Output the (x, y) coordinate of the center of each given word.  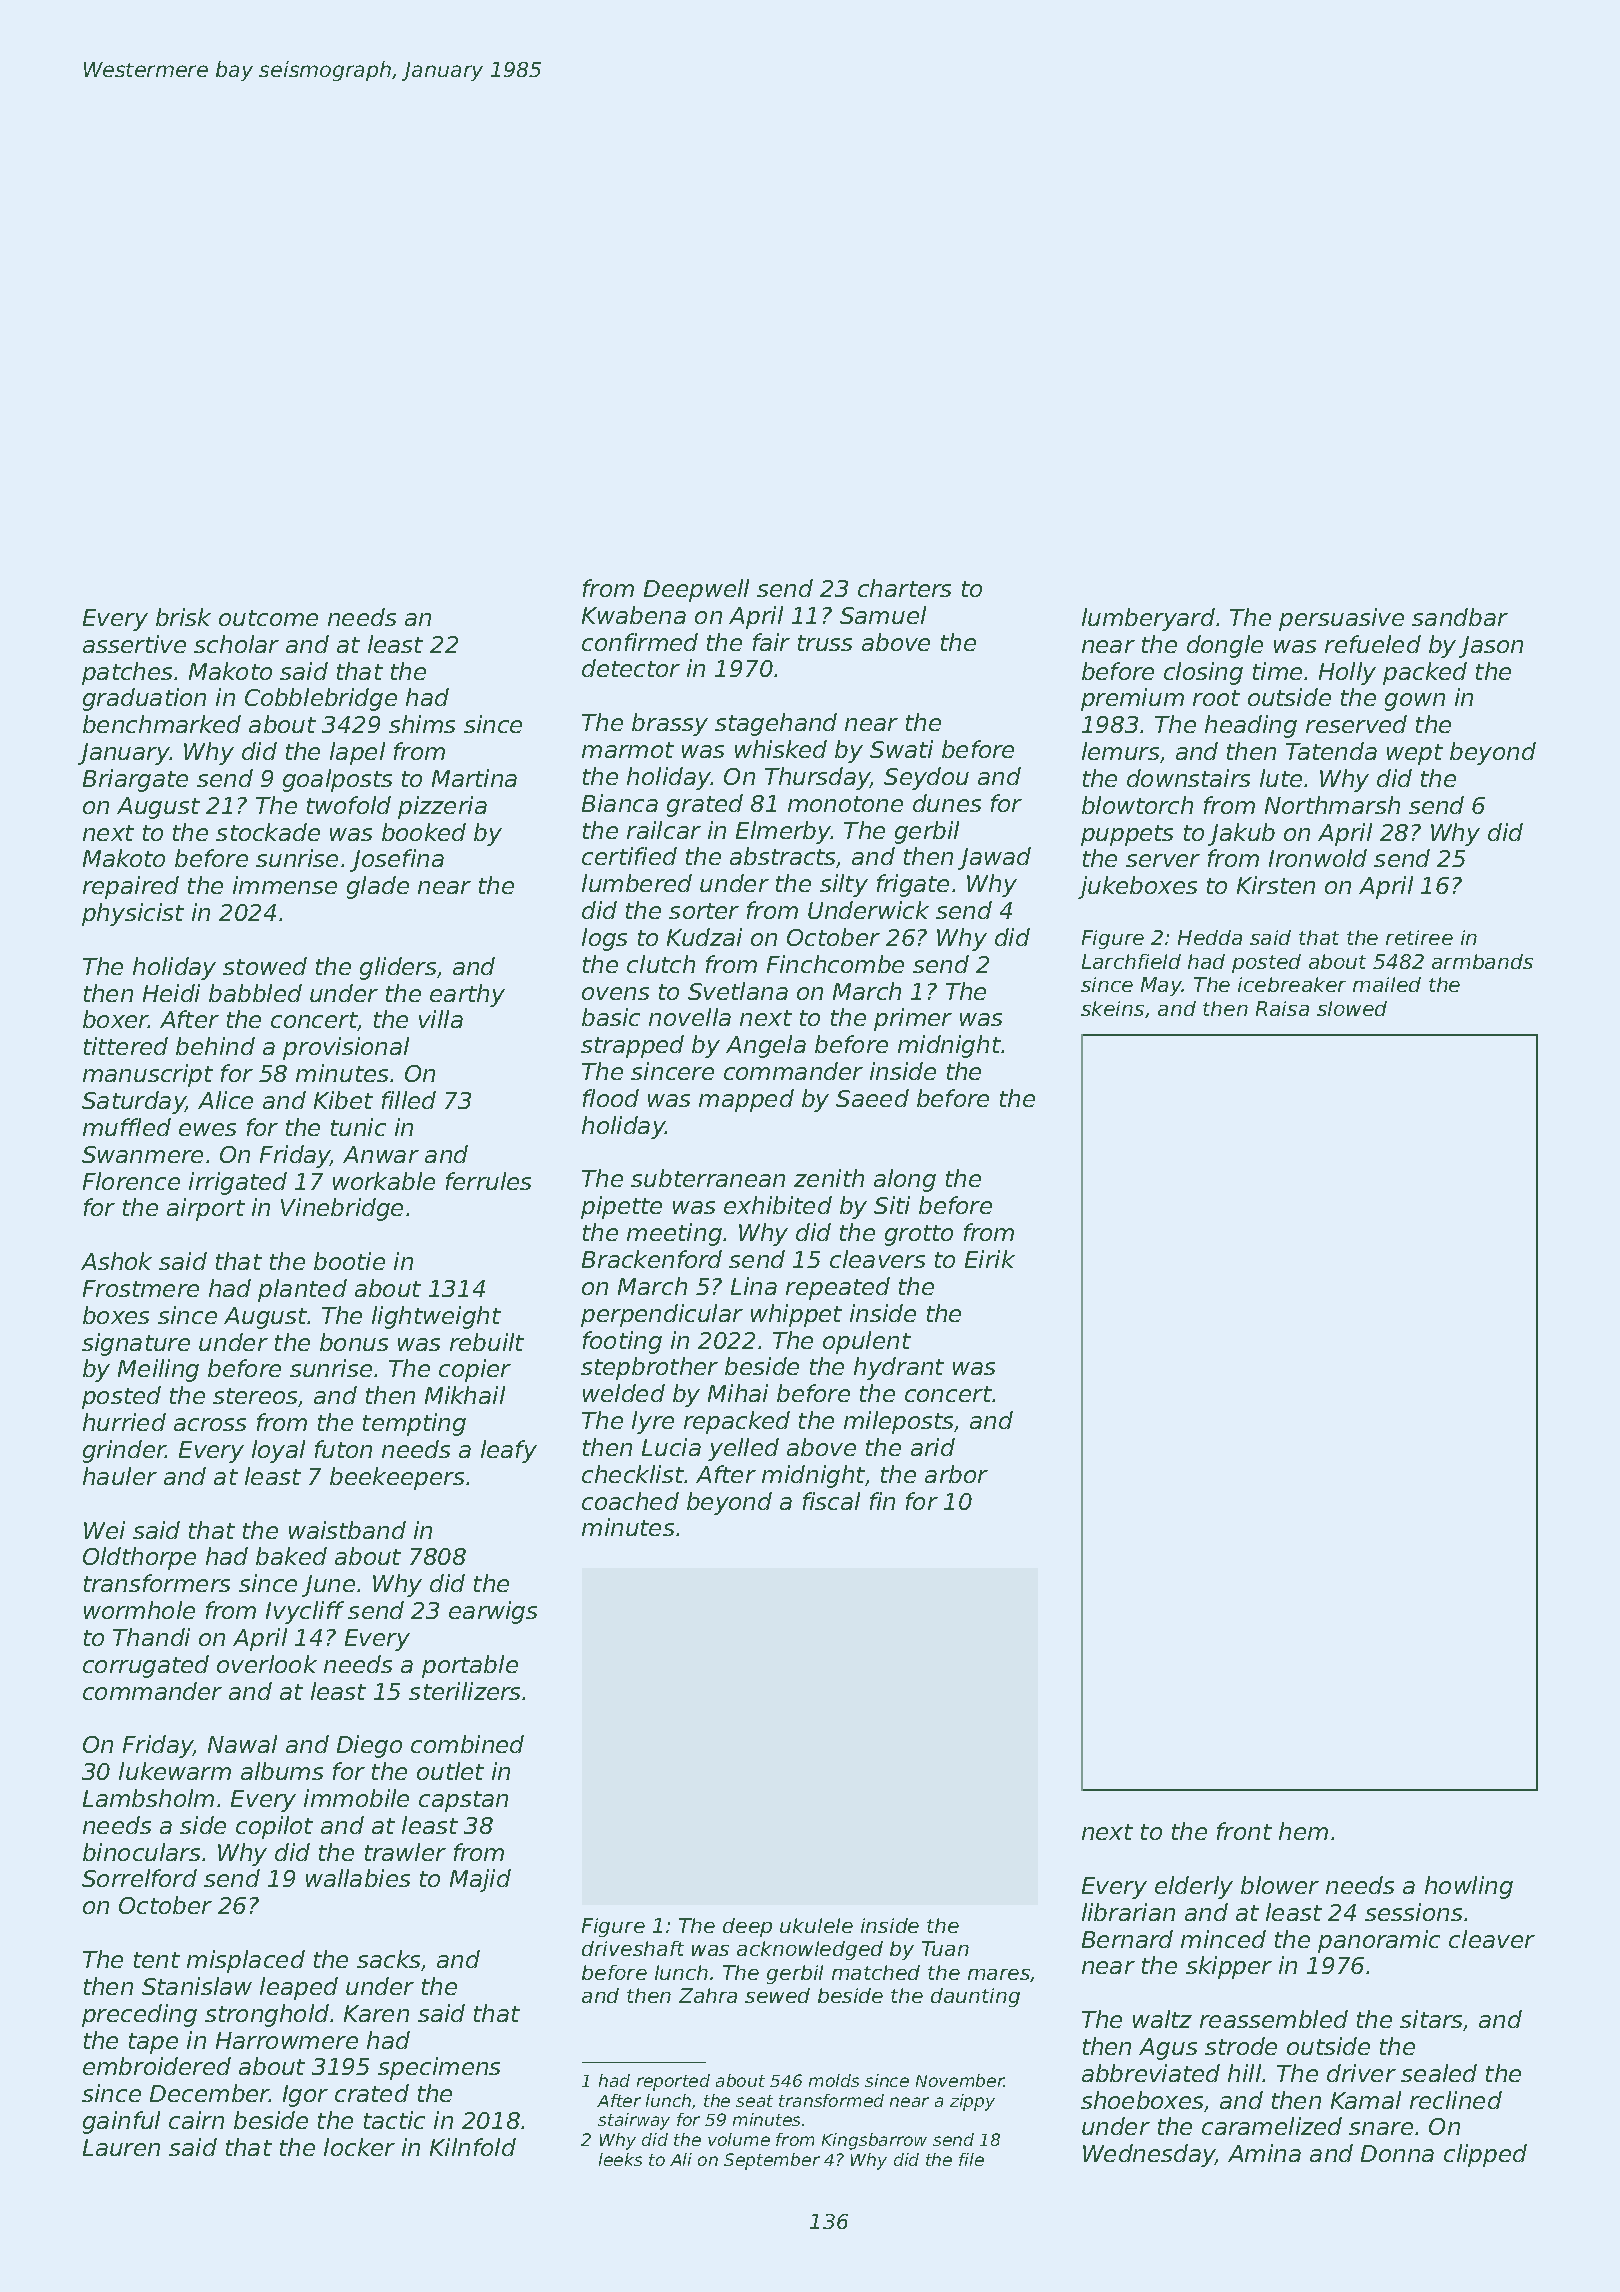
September (772, 2161)
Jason (1491, 647)
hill (1244, 2073)
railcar (664, 830)
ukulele (816, 1925)
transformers (157, 1583)
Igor (305, 2096)
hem (1303, 1831)
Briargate (135, 780)
